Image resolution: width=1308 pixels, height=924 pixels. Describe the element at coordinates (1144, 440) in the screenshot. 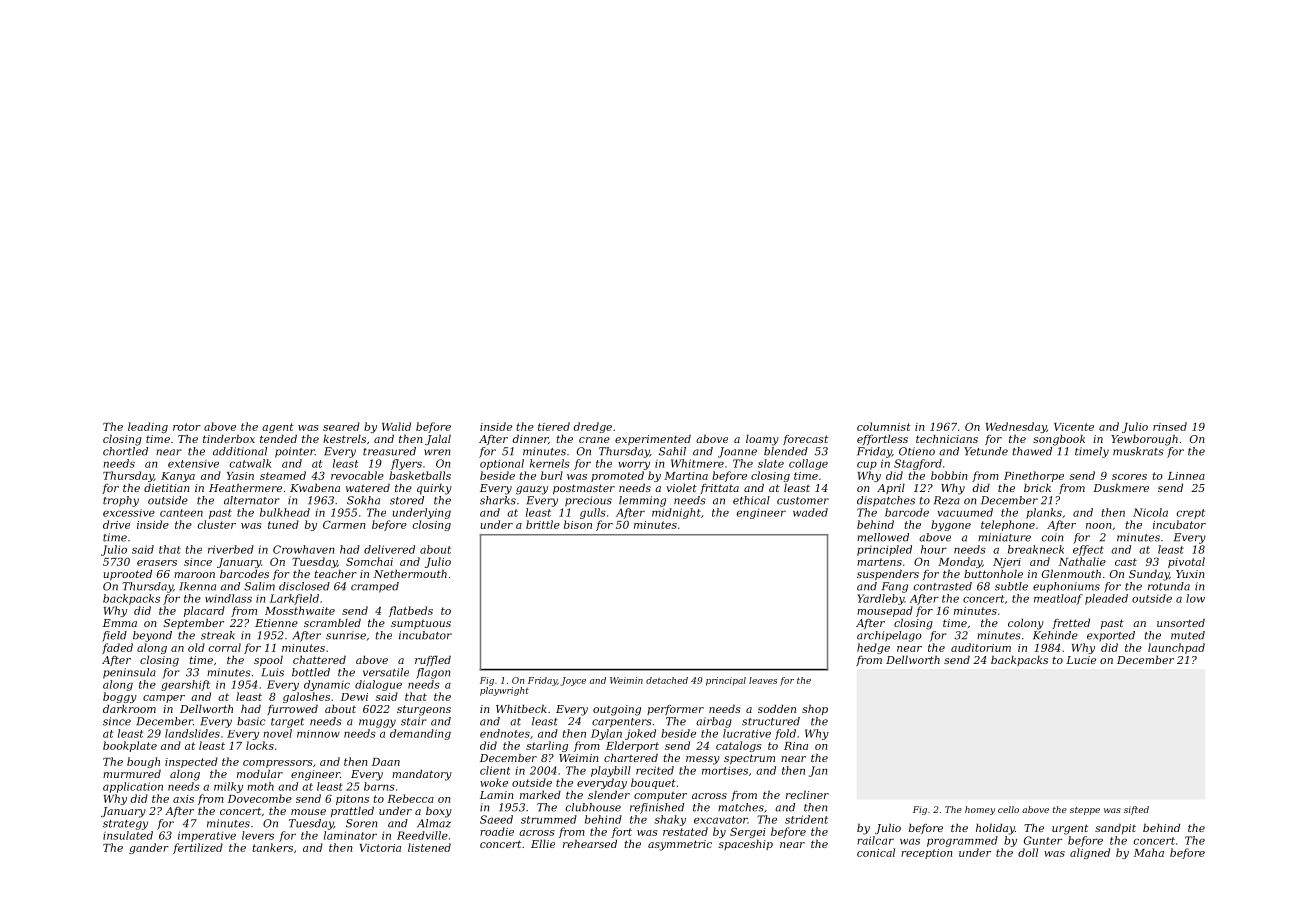

I see `Yewborough` at that location.
